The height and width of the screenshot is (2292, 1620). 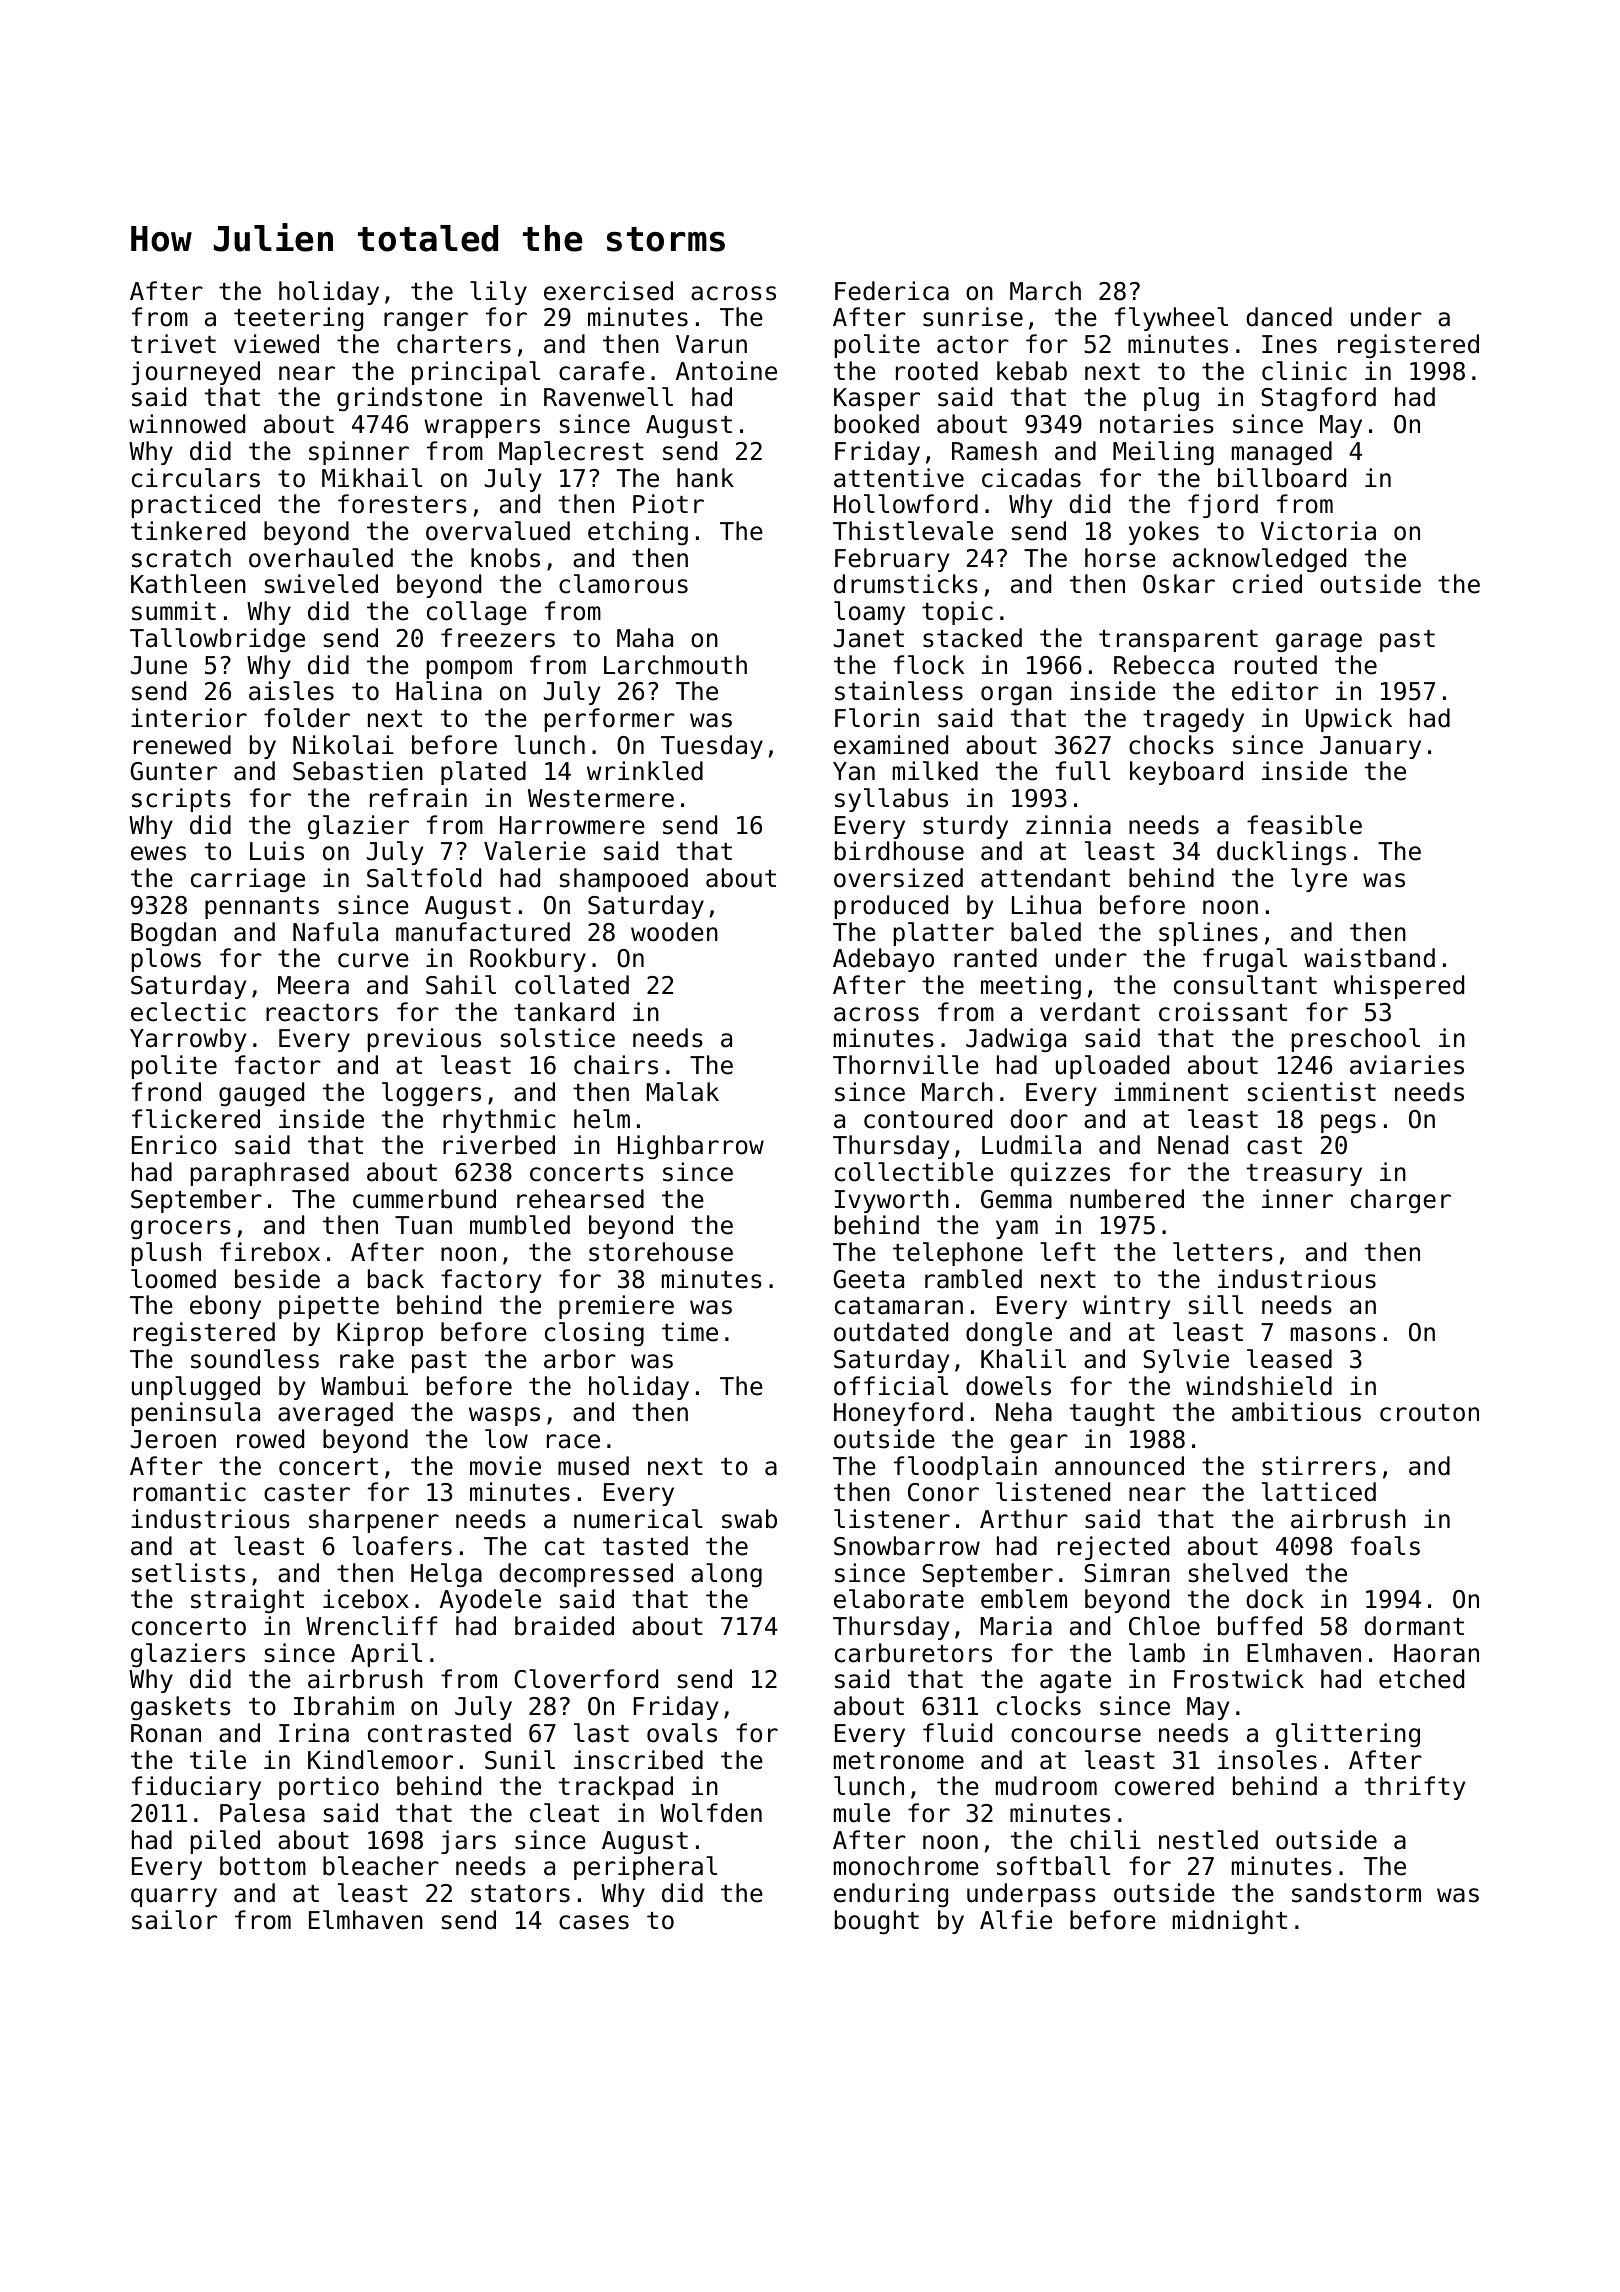 I want to click on trivet, so click(x=173, y=344).
